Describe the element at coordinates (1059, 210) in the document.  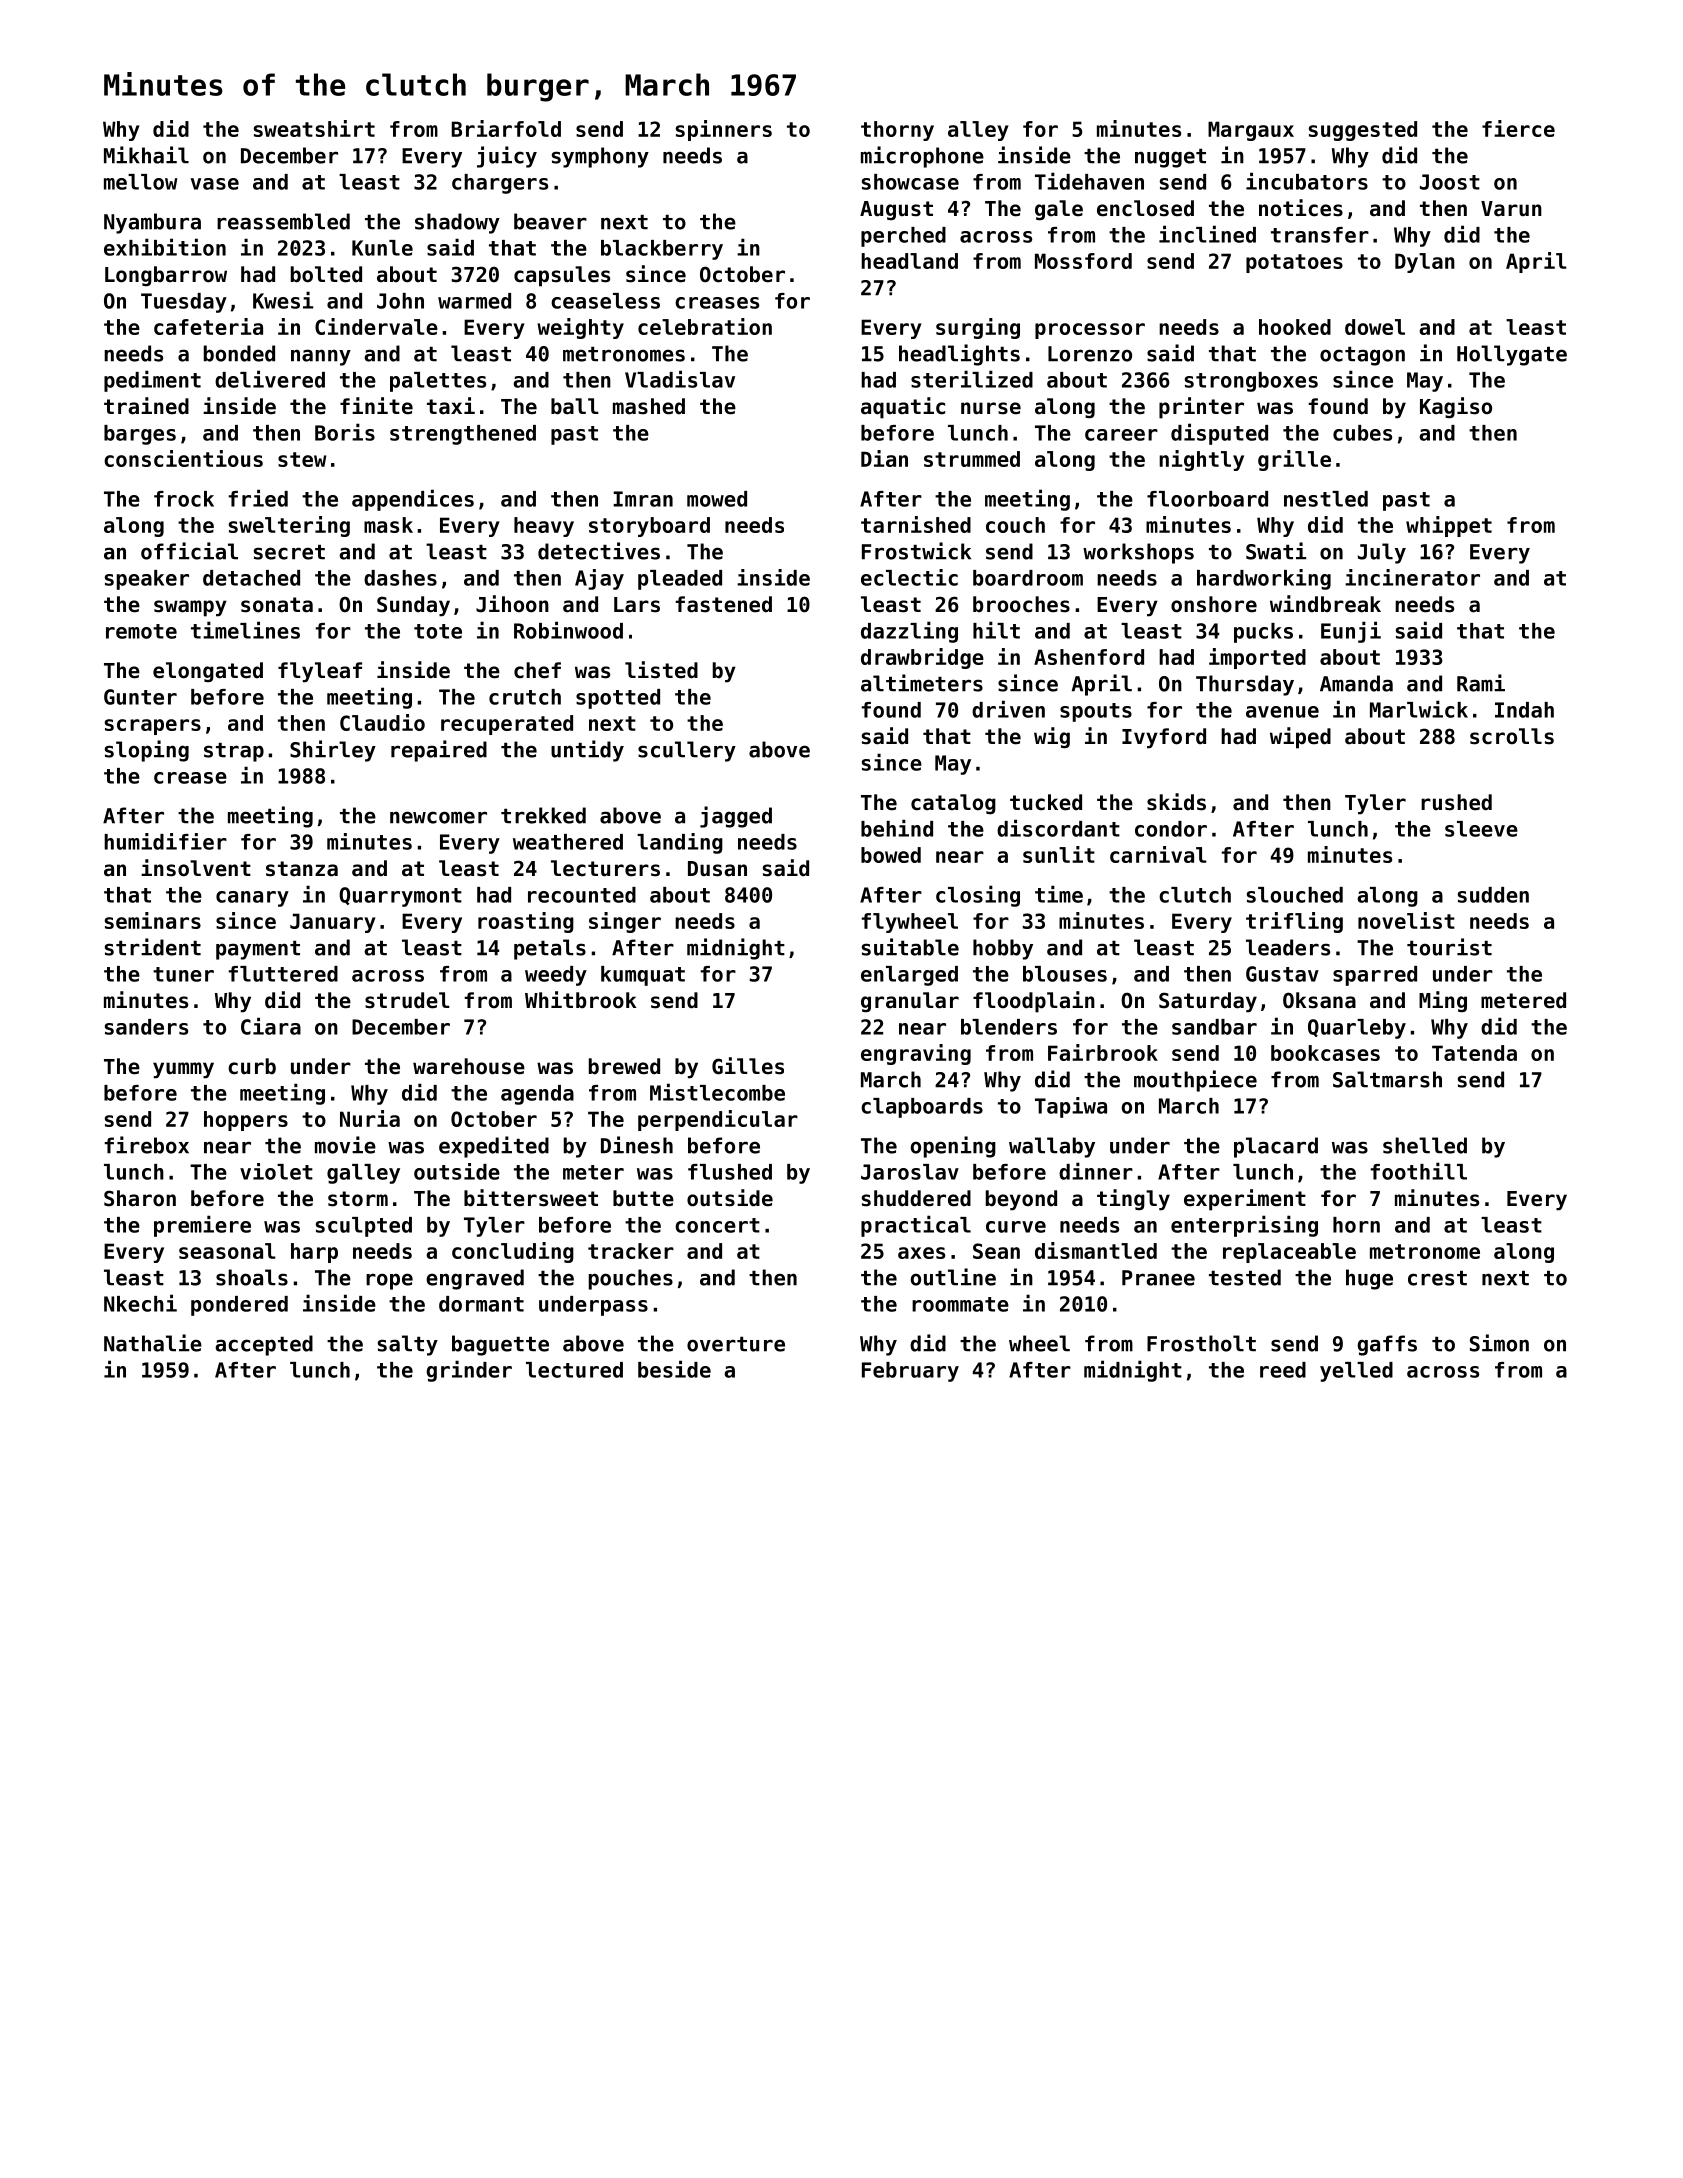
I see `gale` at that location.
